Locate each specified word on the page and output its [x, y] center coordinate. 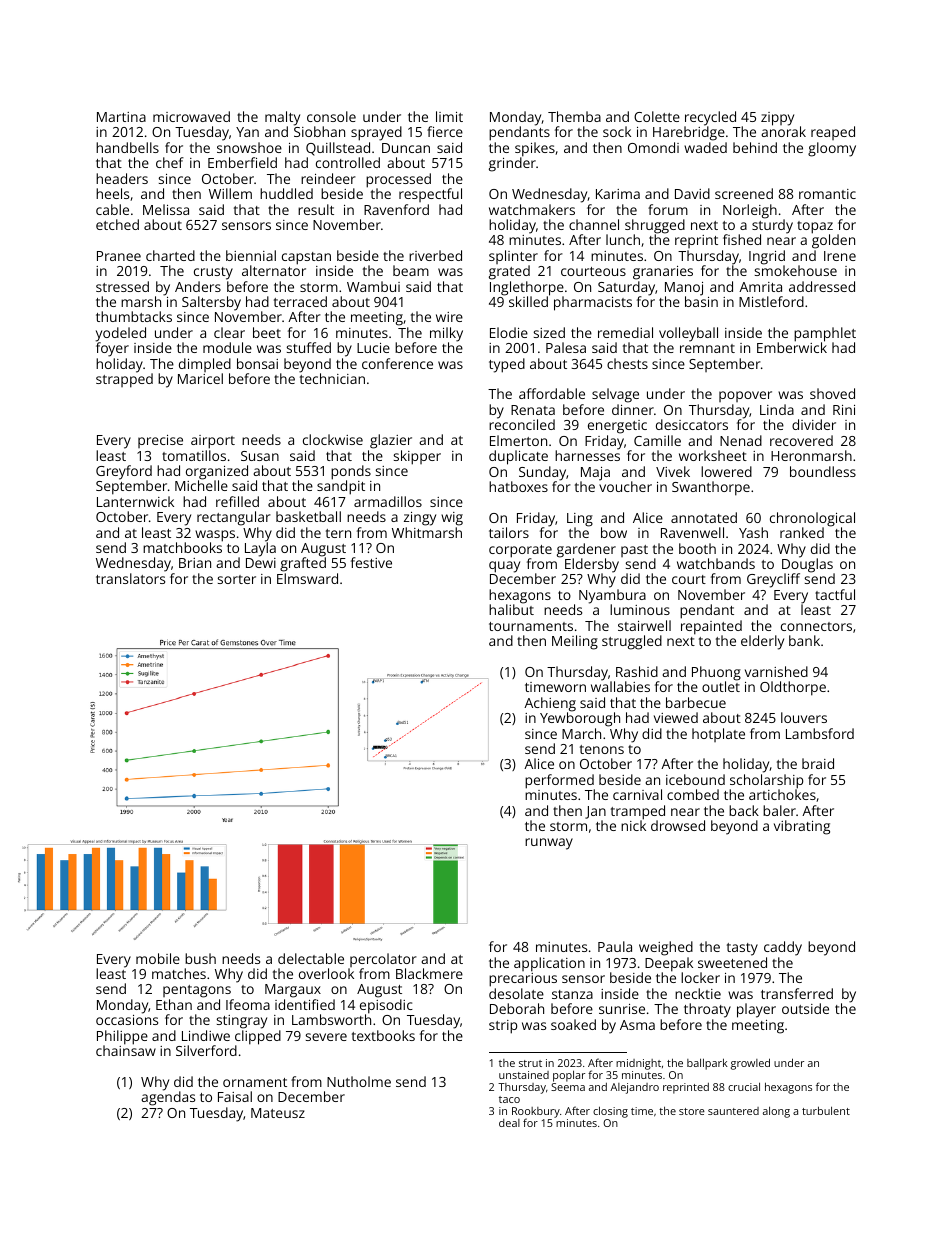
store [692, 1111]
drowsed [678, 825]
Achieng [550, 704]
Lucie [373, 348]
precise [160, 441]
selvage [615, 395]
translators [130, 578]
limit [449, 116]
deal [509, 1123]
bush [200, 958]
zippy [777, 119]
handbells [127, 147]
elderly [762, 642]
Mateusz [278, 1113]
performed [559, 781]
